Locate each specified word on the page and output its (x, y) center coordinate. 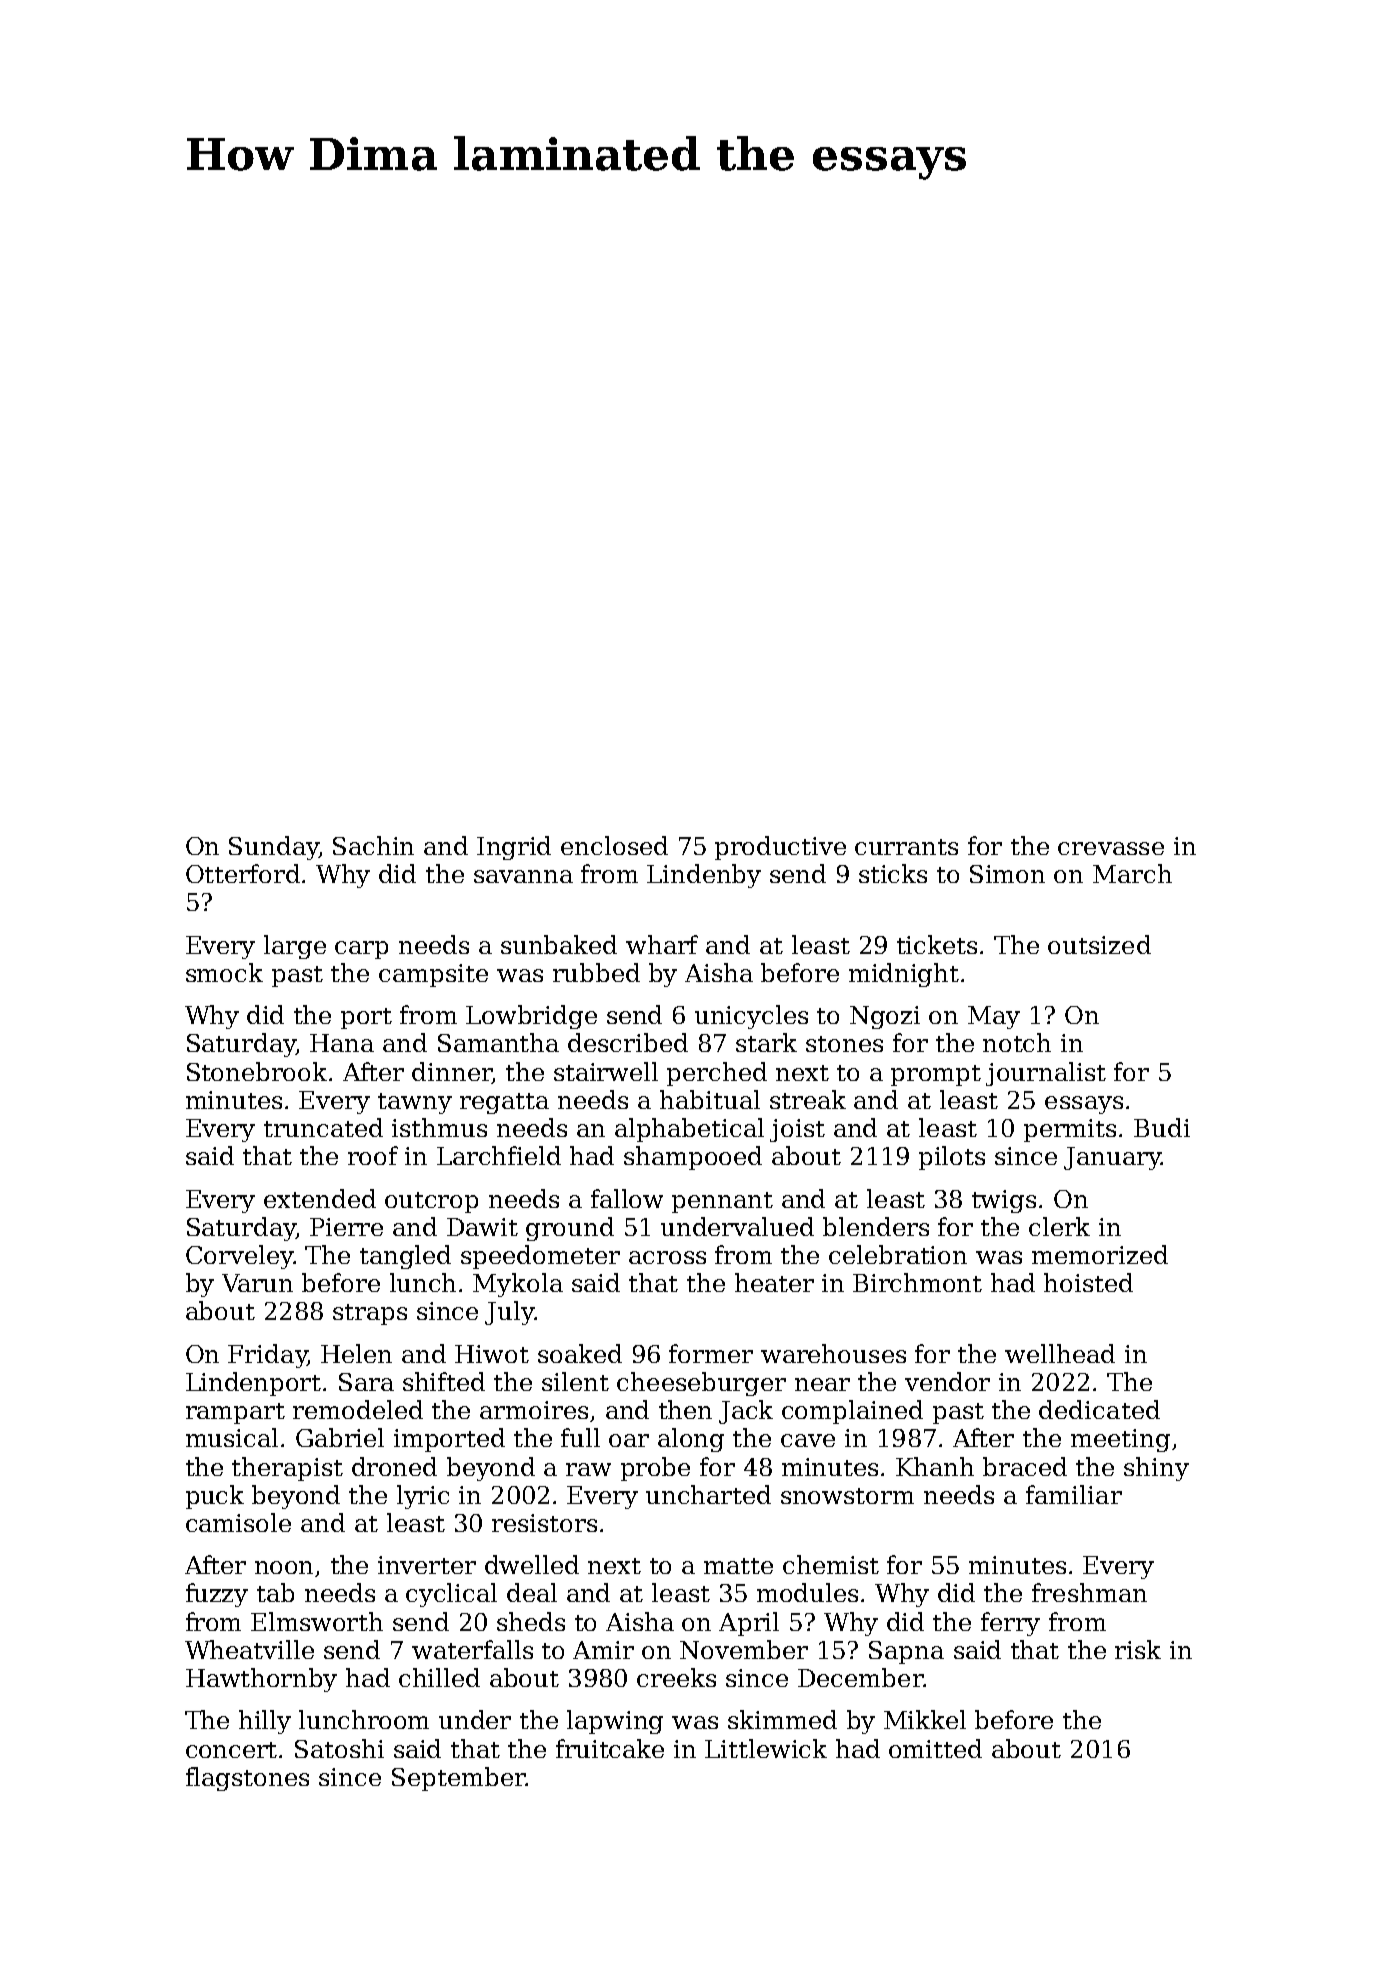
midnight (904, 975)
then (685, 1409)
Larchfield (499, 1155)
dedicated (1099, 1409)
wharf (662, 944)
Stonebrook (257, 1071)
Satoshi (339, 1748)
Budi (1162, 1127)
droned (394, 1466)
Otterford (243, 873)
